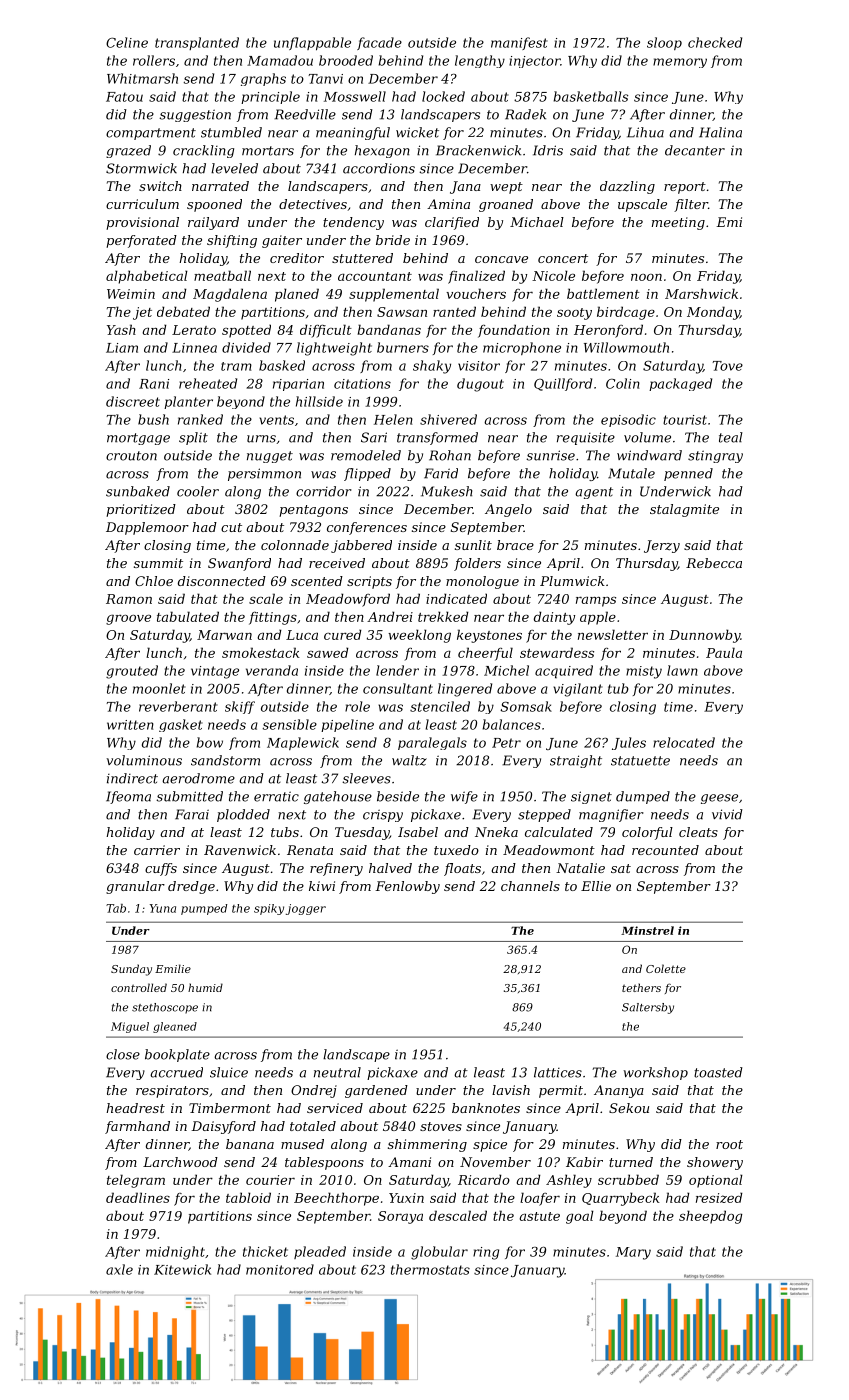 The height and width of the screenshot is (1400, 849). Describe the element at coordinates (182, 1269) in the screenshot. I see `Kitewick` at that location.
